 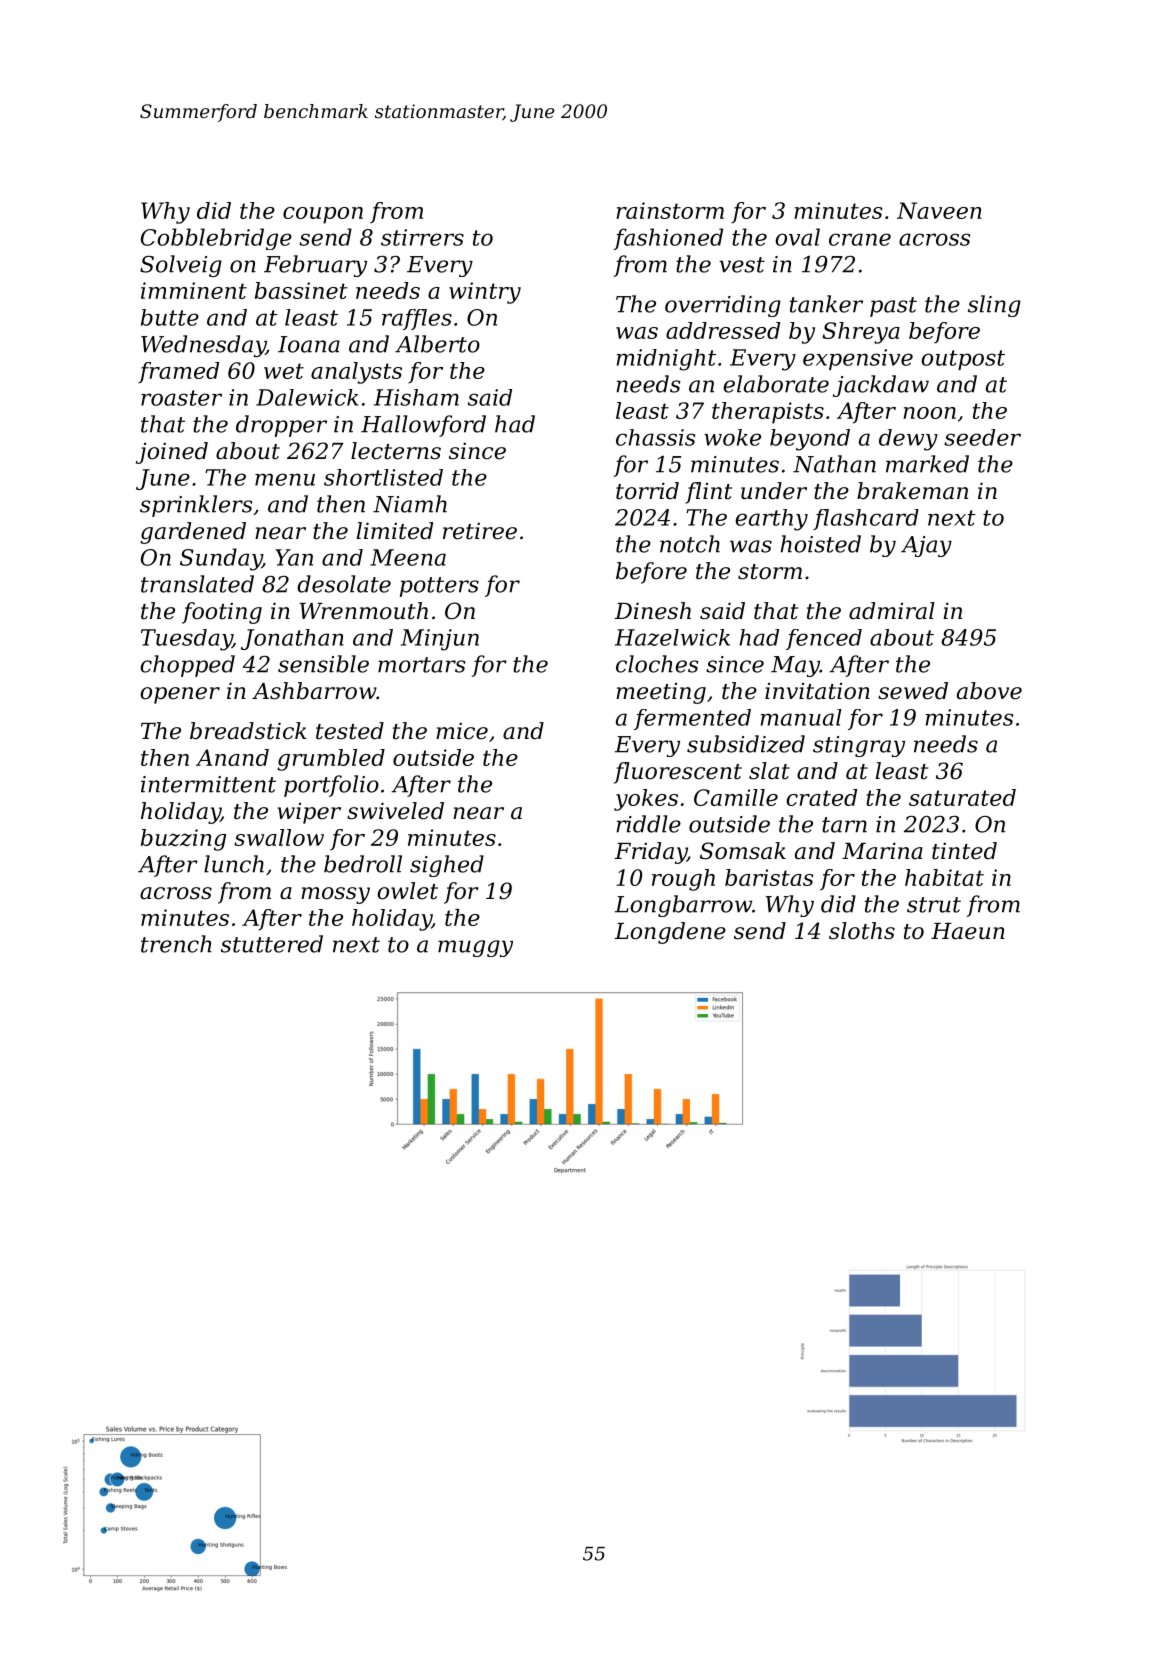 What do you see at coordinates (912, 491) in the screenshot?
I see `brakeman` at bounding box center [912, 491].
